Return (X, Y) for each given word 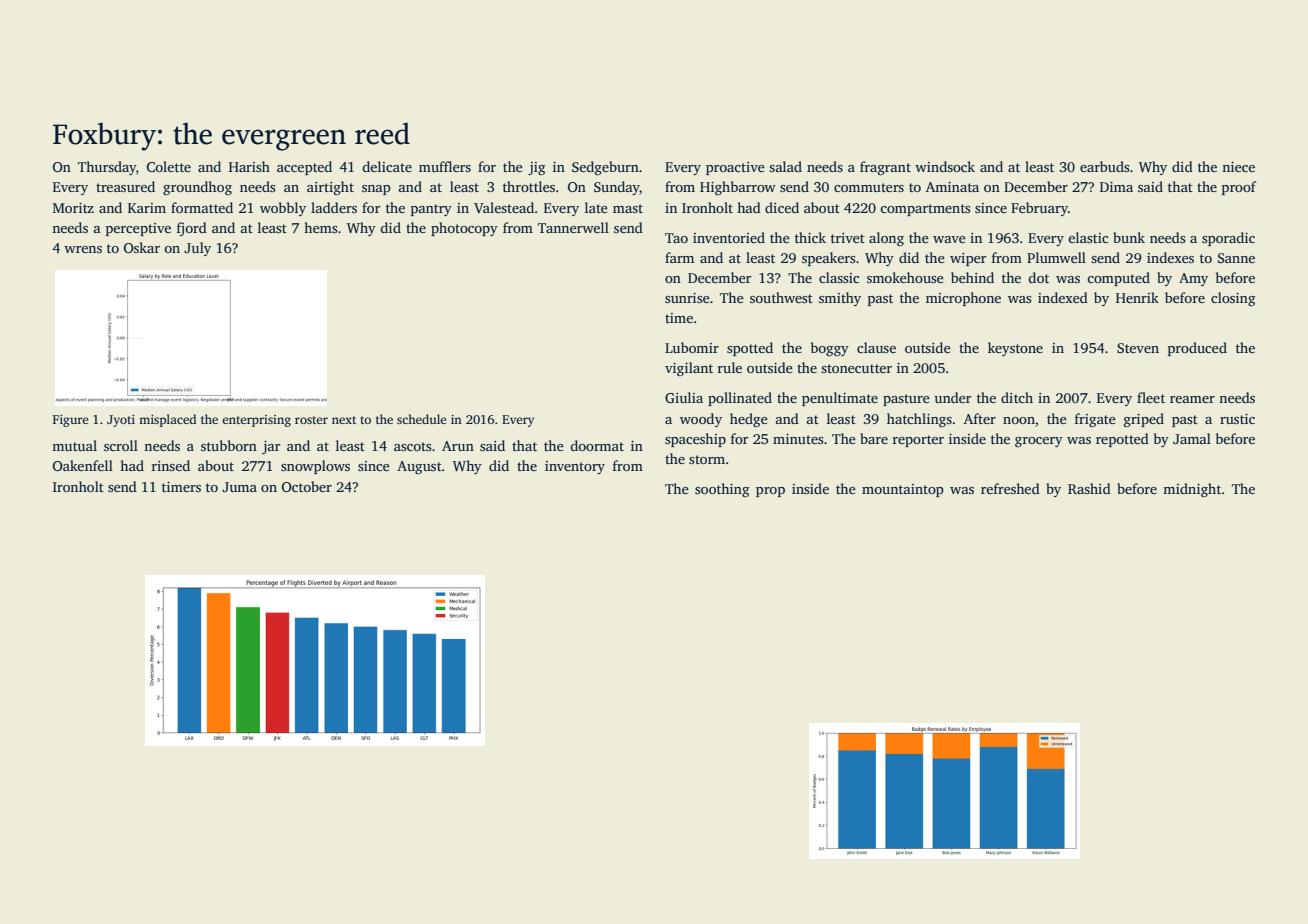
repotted (1122, 440)
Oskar (142, 247)
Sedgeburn (605, 168)
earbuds (1105, 166)
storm (707, 459)
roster (311, 420)
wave (949, 239)
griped (1144, 420)
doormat (597, 445)
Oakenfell (83, 465)
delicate (387, 166)
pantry (431, 210)
